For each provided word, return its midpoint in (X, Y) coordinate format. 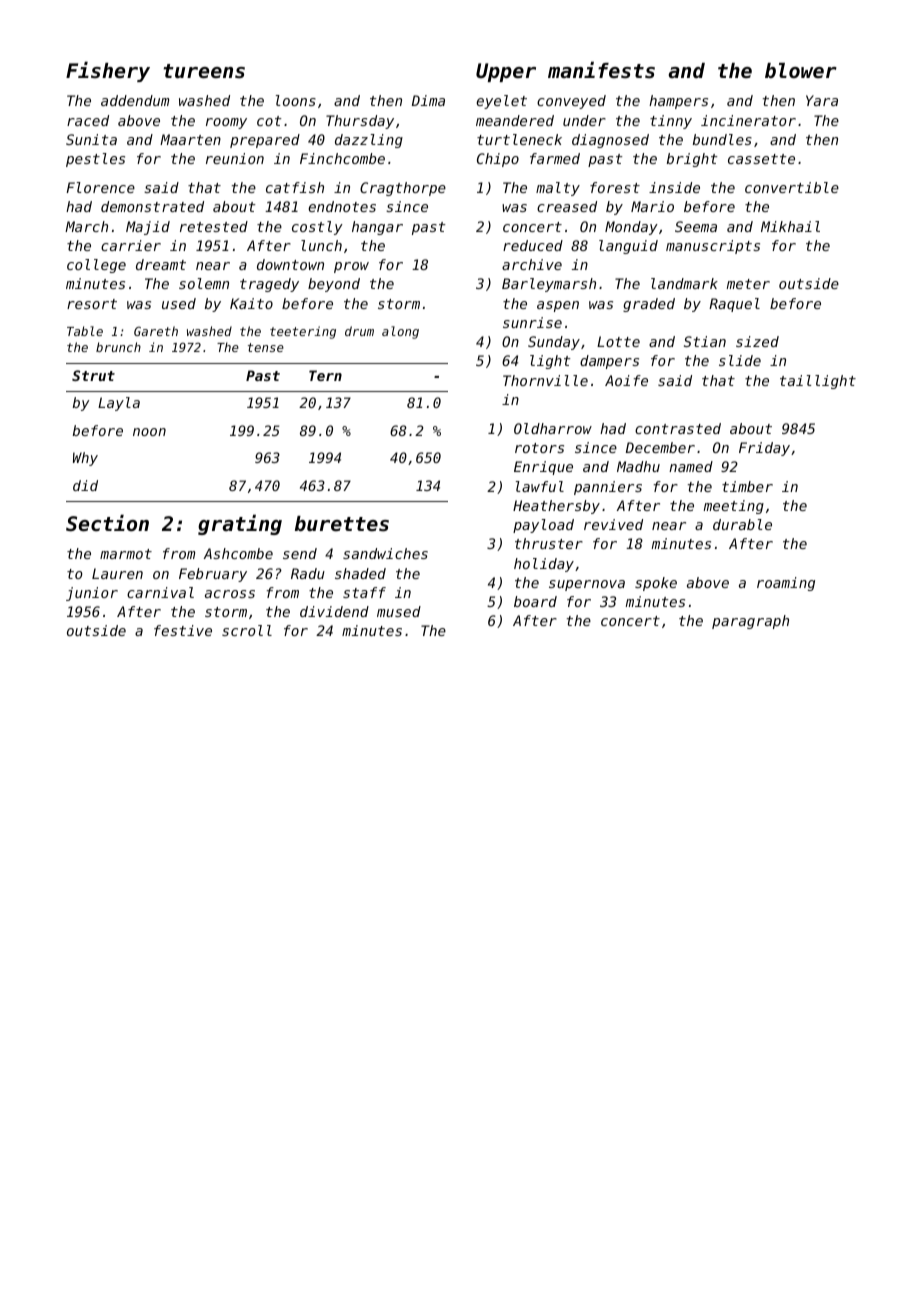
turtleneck (519, 139)
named (691, 466)
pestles (95, 160)
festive (183, 630)
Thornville (545, 380)
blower (801, 71)
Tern (325, 375)
